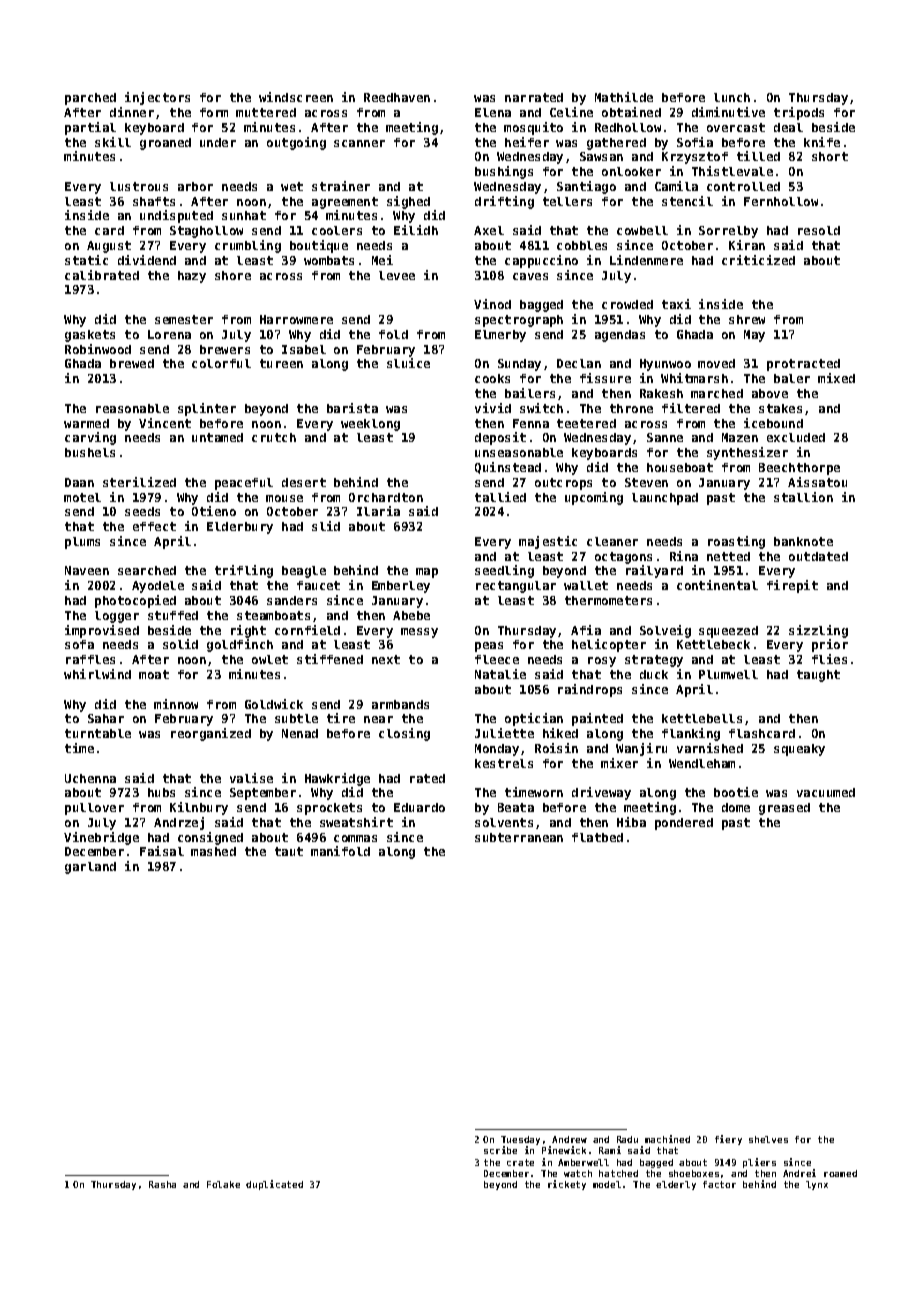 The image size is (924, 1308). I want to click on steamboats, so click(273, 615).
